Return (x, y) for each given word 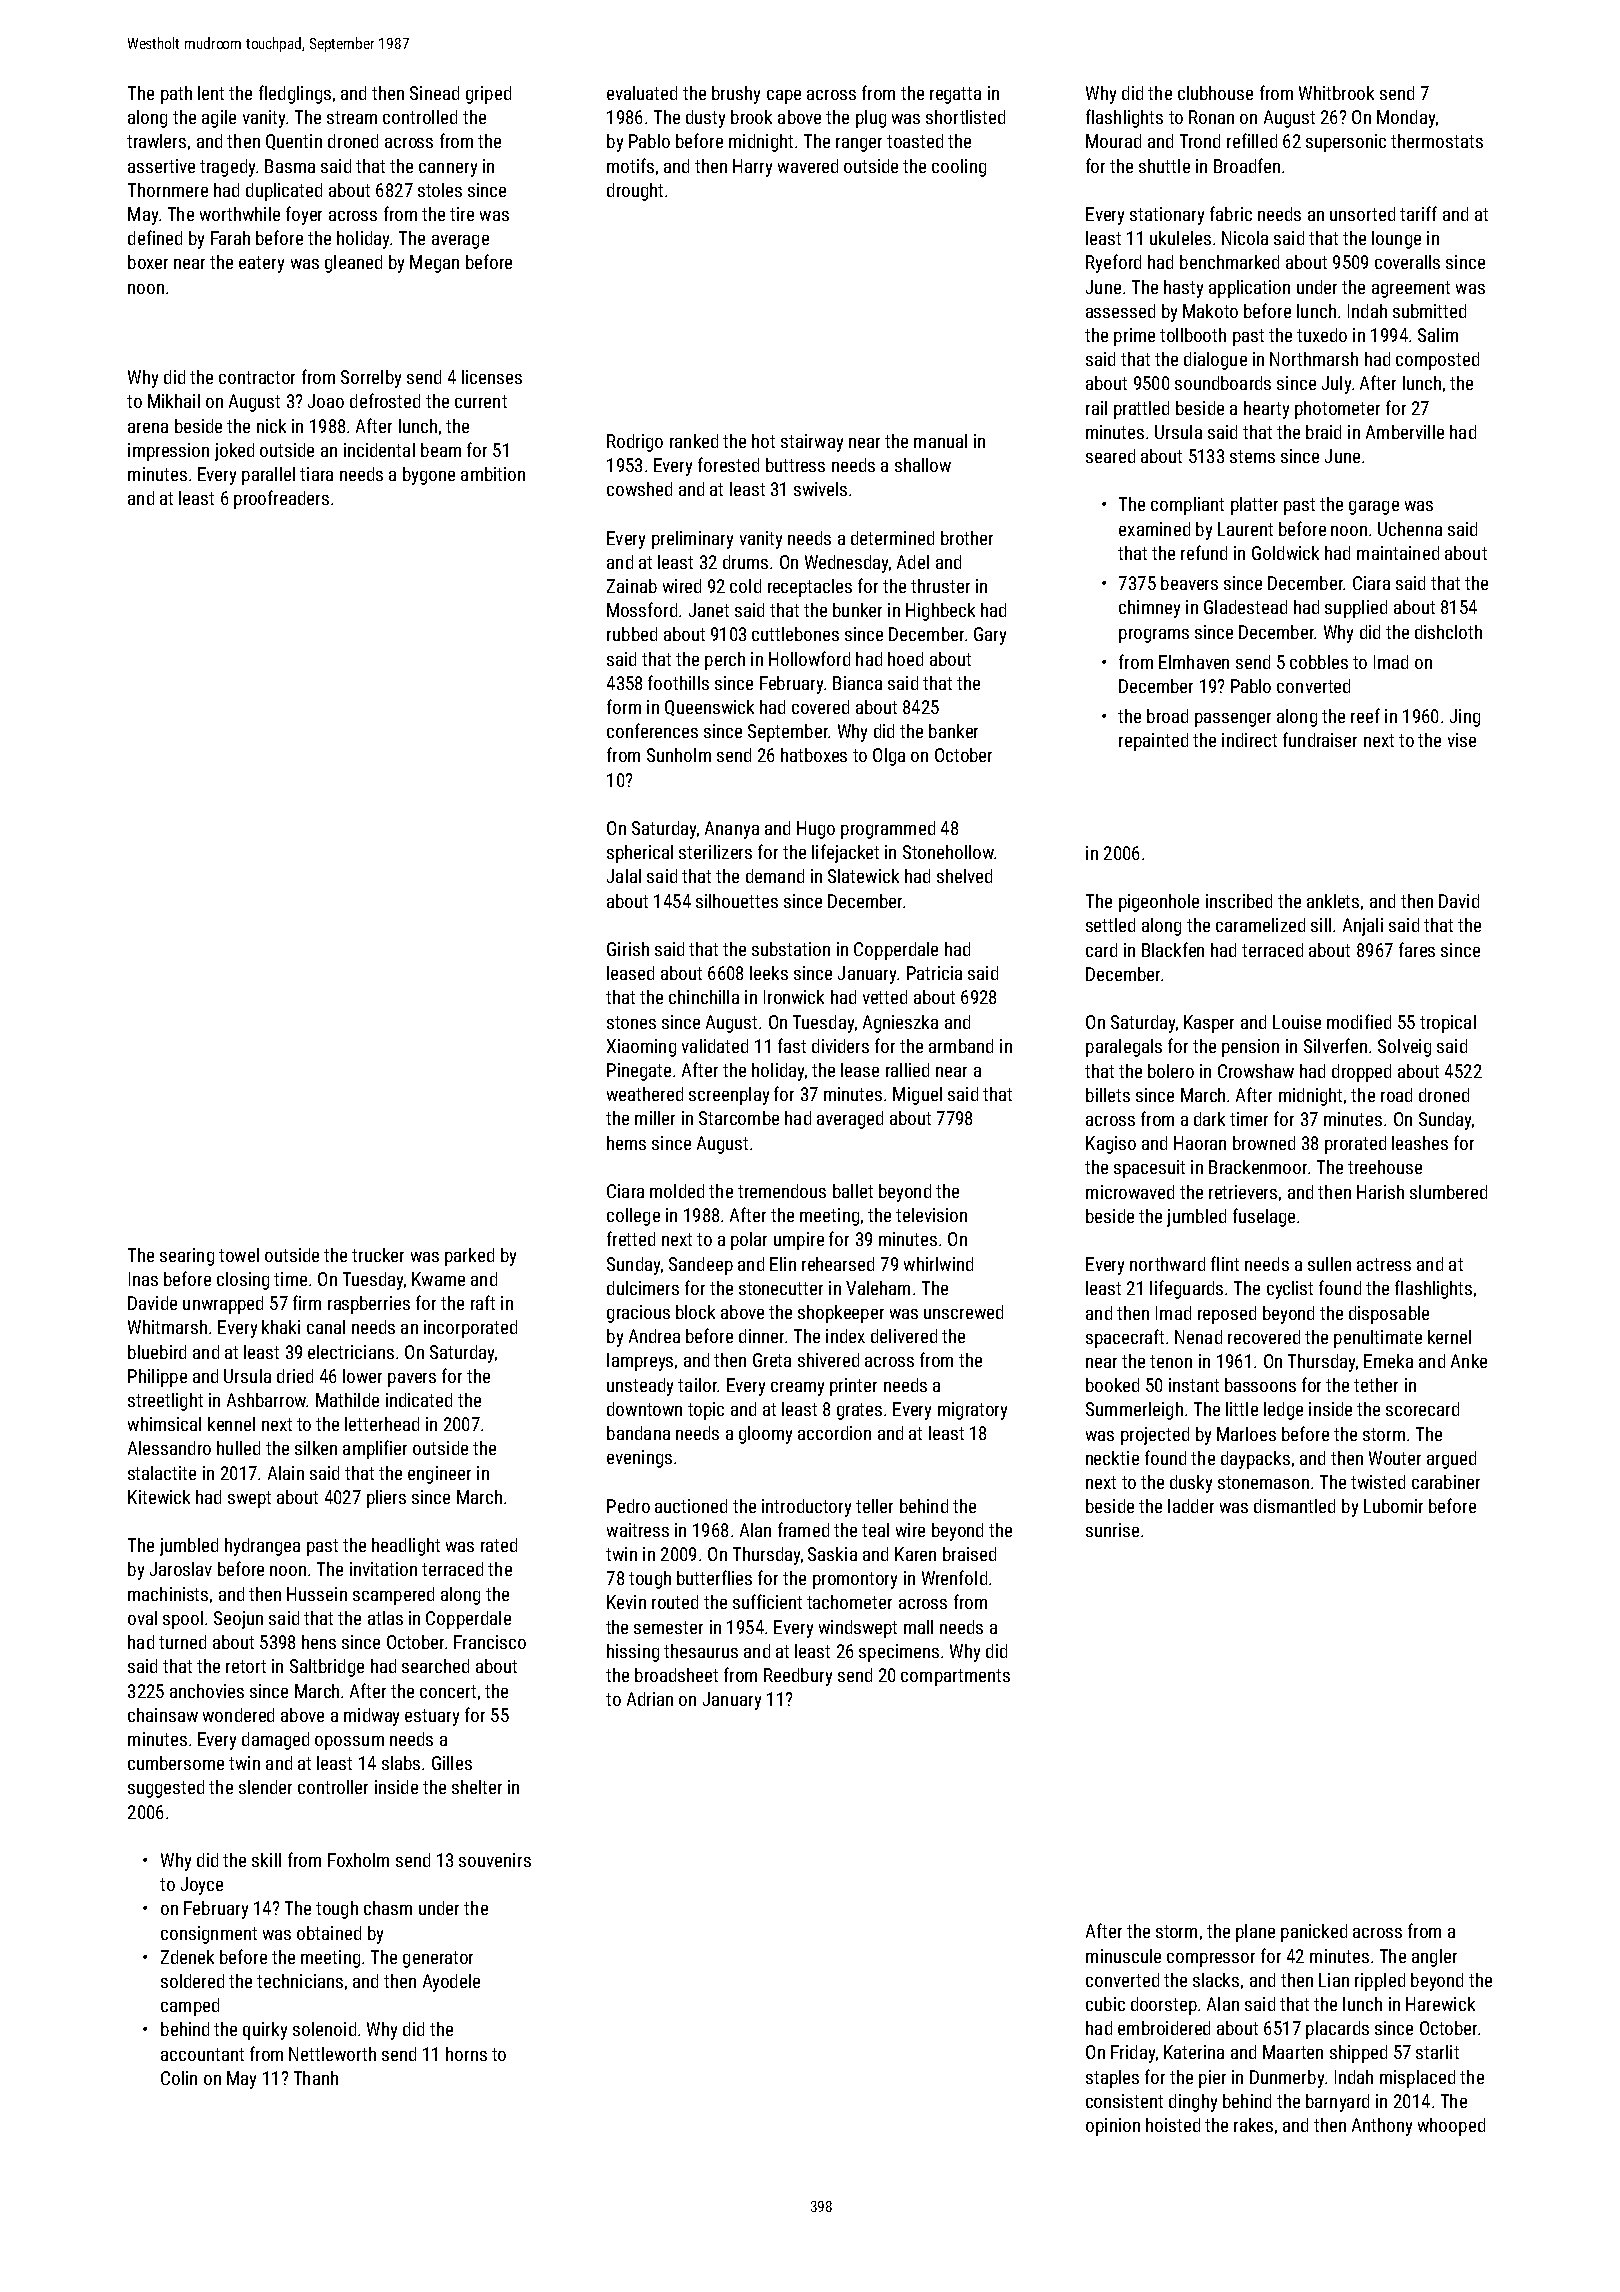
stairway (812, 443)
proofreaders (281, 499)
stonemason (1263, 1482)
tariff (1418, 213)
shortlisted (965, 117)
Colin (179, 2078)
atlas (385, 1618)
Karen (915, 1554)
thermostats (1437, 141)
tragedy (227, 168)
